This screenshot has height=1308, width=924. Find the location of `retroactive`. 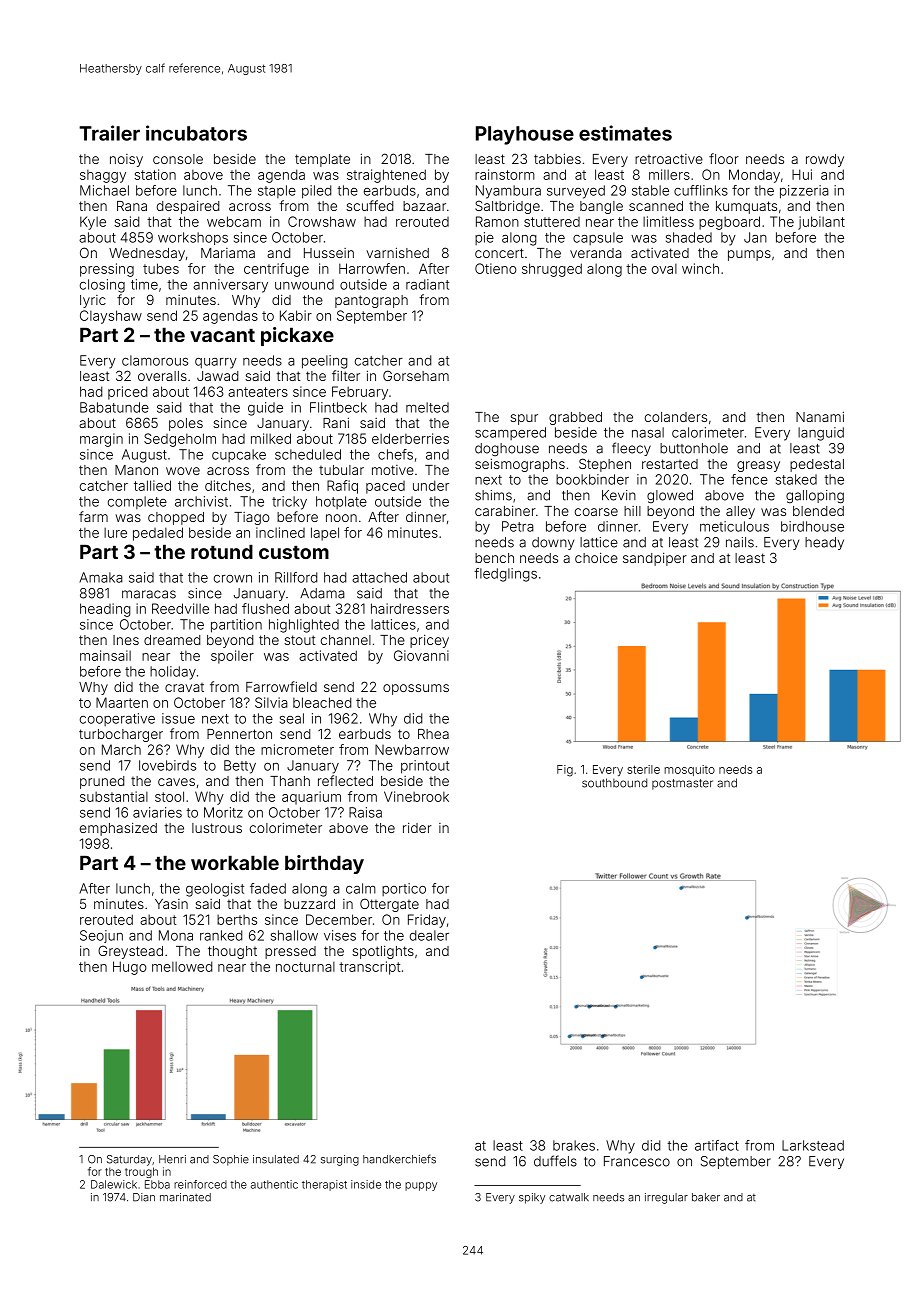

retroactive is located at coordinates (669, 159).
